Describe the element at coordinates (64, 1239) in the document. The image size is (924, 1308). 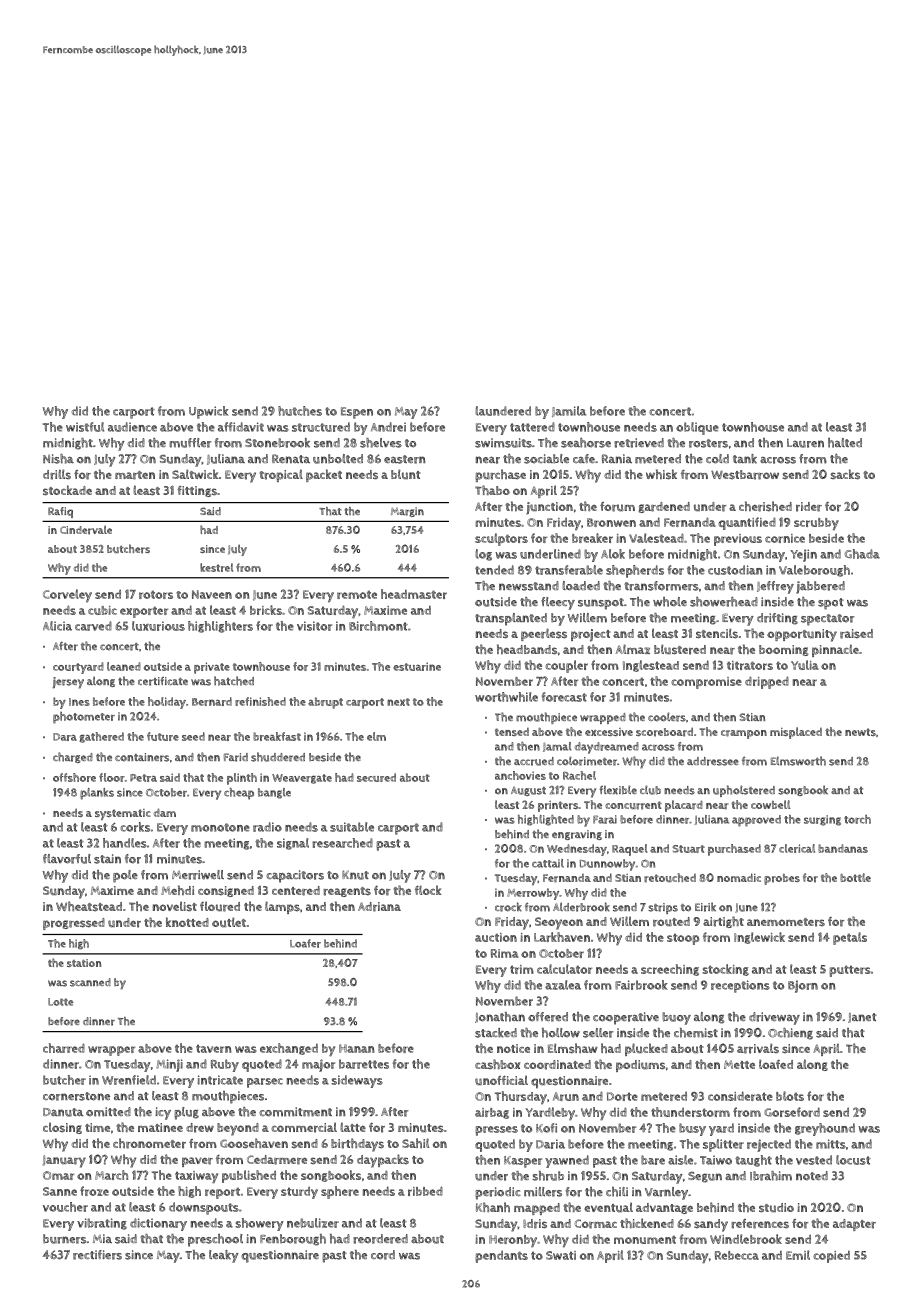
I see `burners` at that location.
